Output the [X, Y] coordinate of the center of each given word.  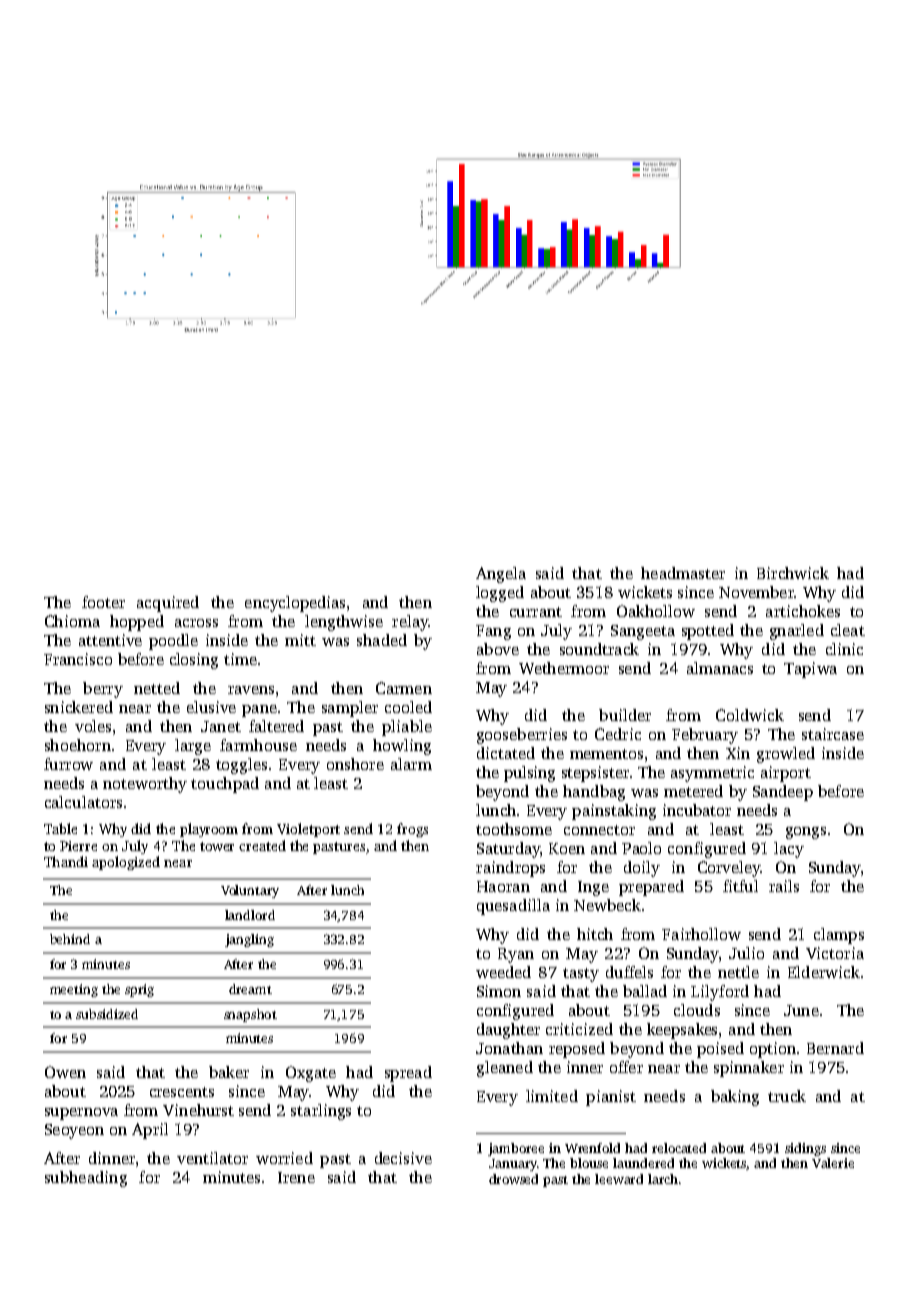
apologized [126, 863]
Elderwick [824, 972]
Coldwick [750, 715]
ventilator [212, 1158]
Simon [499, 991]
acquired [168, 604]
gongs [806, 833]
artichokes [803, 611]
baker [229, 1072]
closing [194, 661]
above [498, 649]
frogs [412, 830]
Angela [501, 575]
